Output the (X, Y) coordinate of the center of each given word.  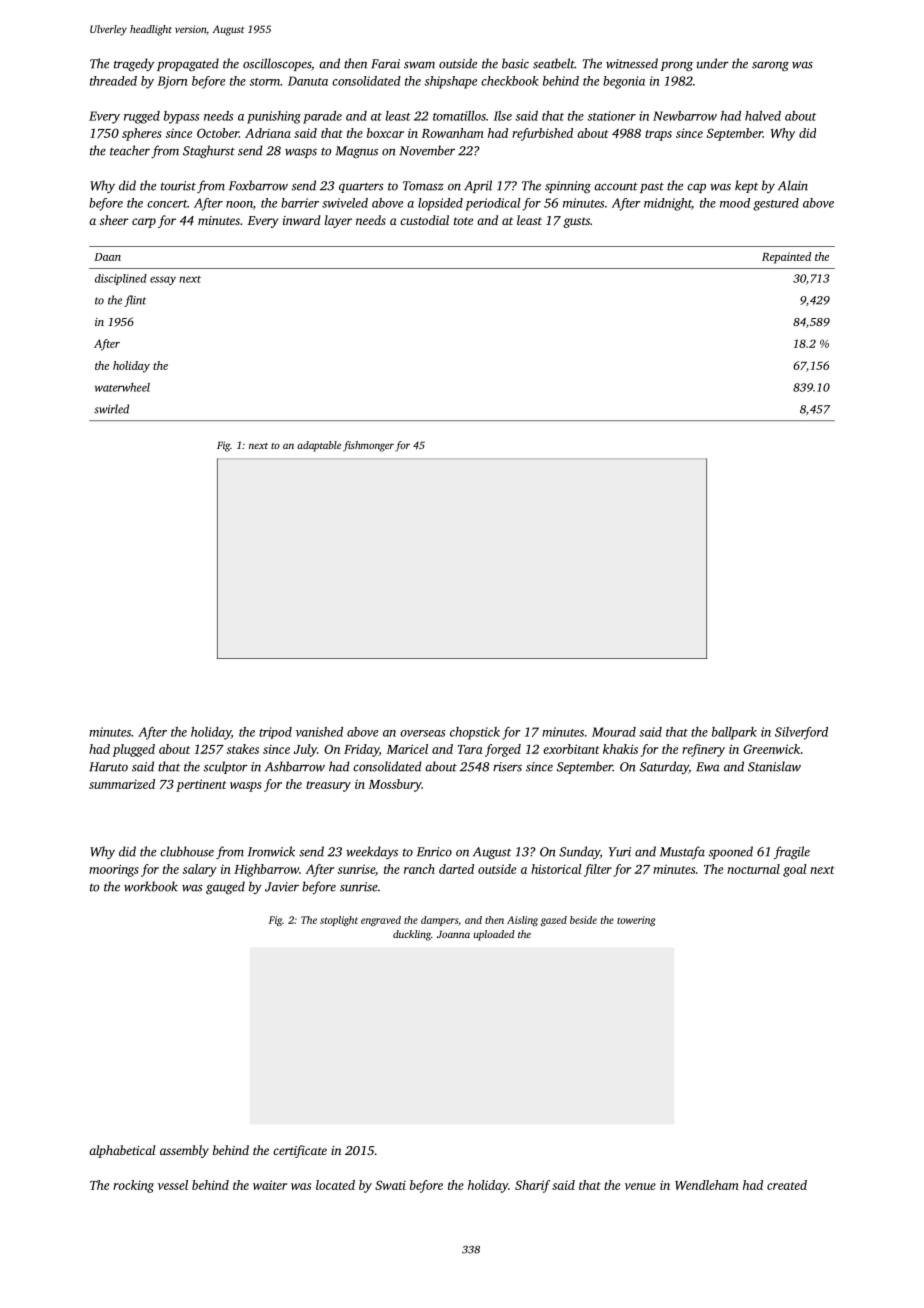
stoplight (339, 921)
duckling (412, 935)
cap (696, 188)
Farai (385, 64)
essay (163, 280)
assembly (184, 1151)
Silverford (801, 733)
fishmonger (368, 446)
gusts (576, 222)
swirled (111, 409)
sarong (770, 67)
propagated (188, 65)
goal (795, 870)
